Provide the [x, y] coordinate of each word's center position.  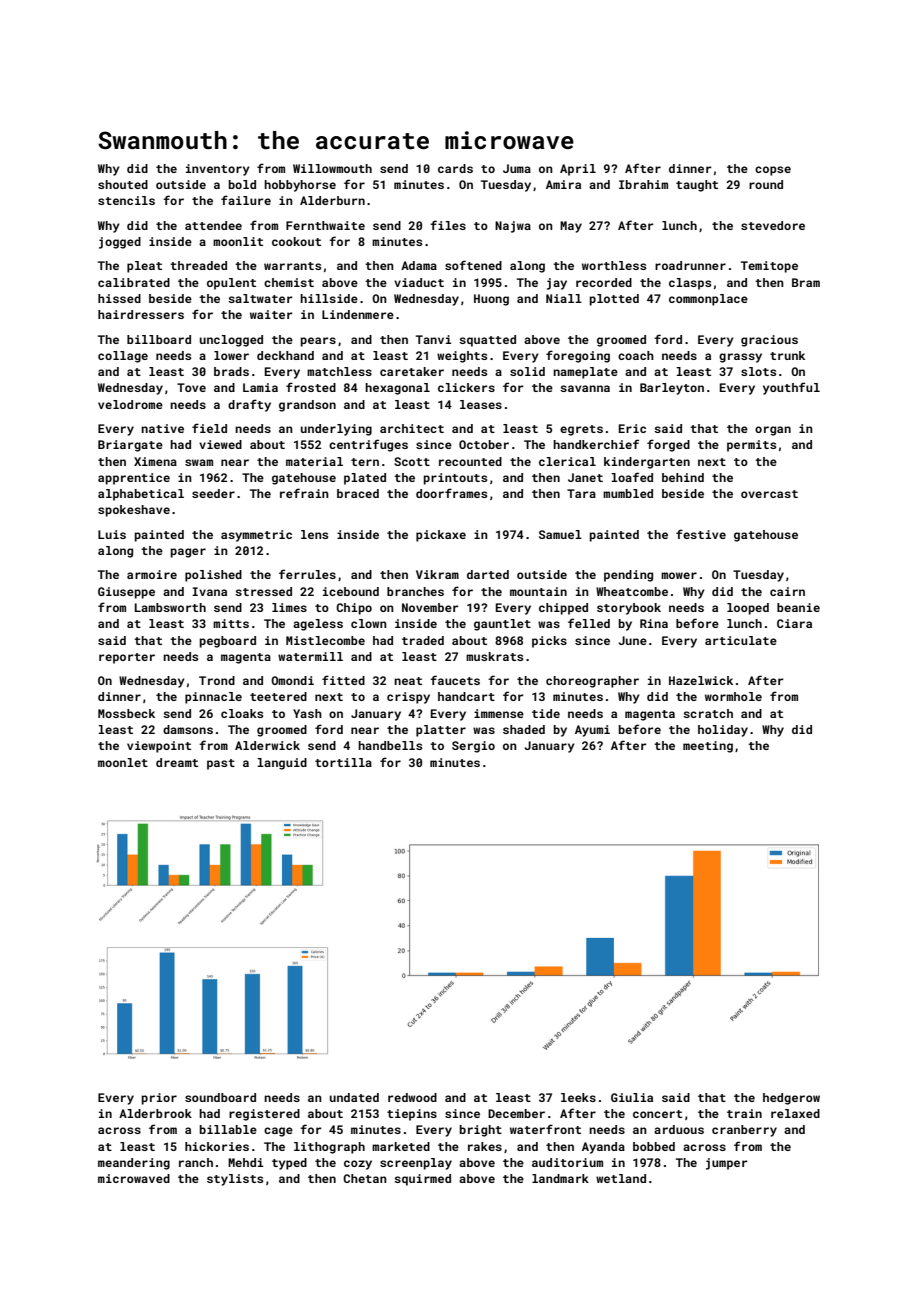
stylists [235, 1180]
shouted [123, 184]
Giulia [632, 1097]
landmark [560, 1178]
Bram [806, 282]
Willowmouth [332, 168]
